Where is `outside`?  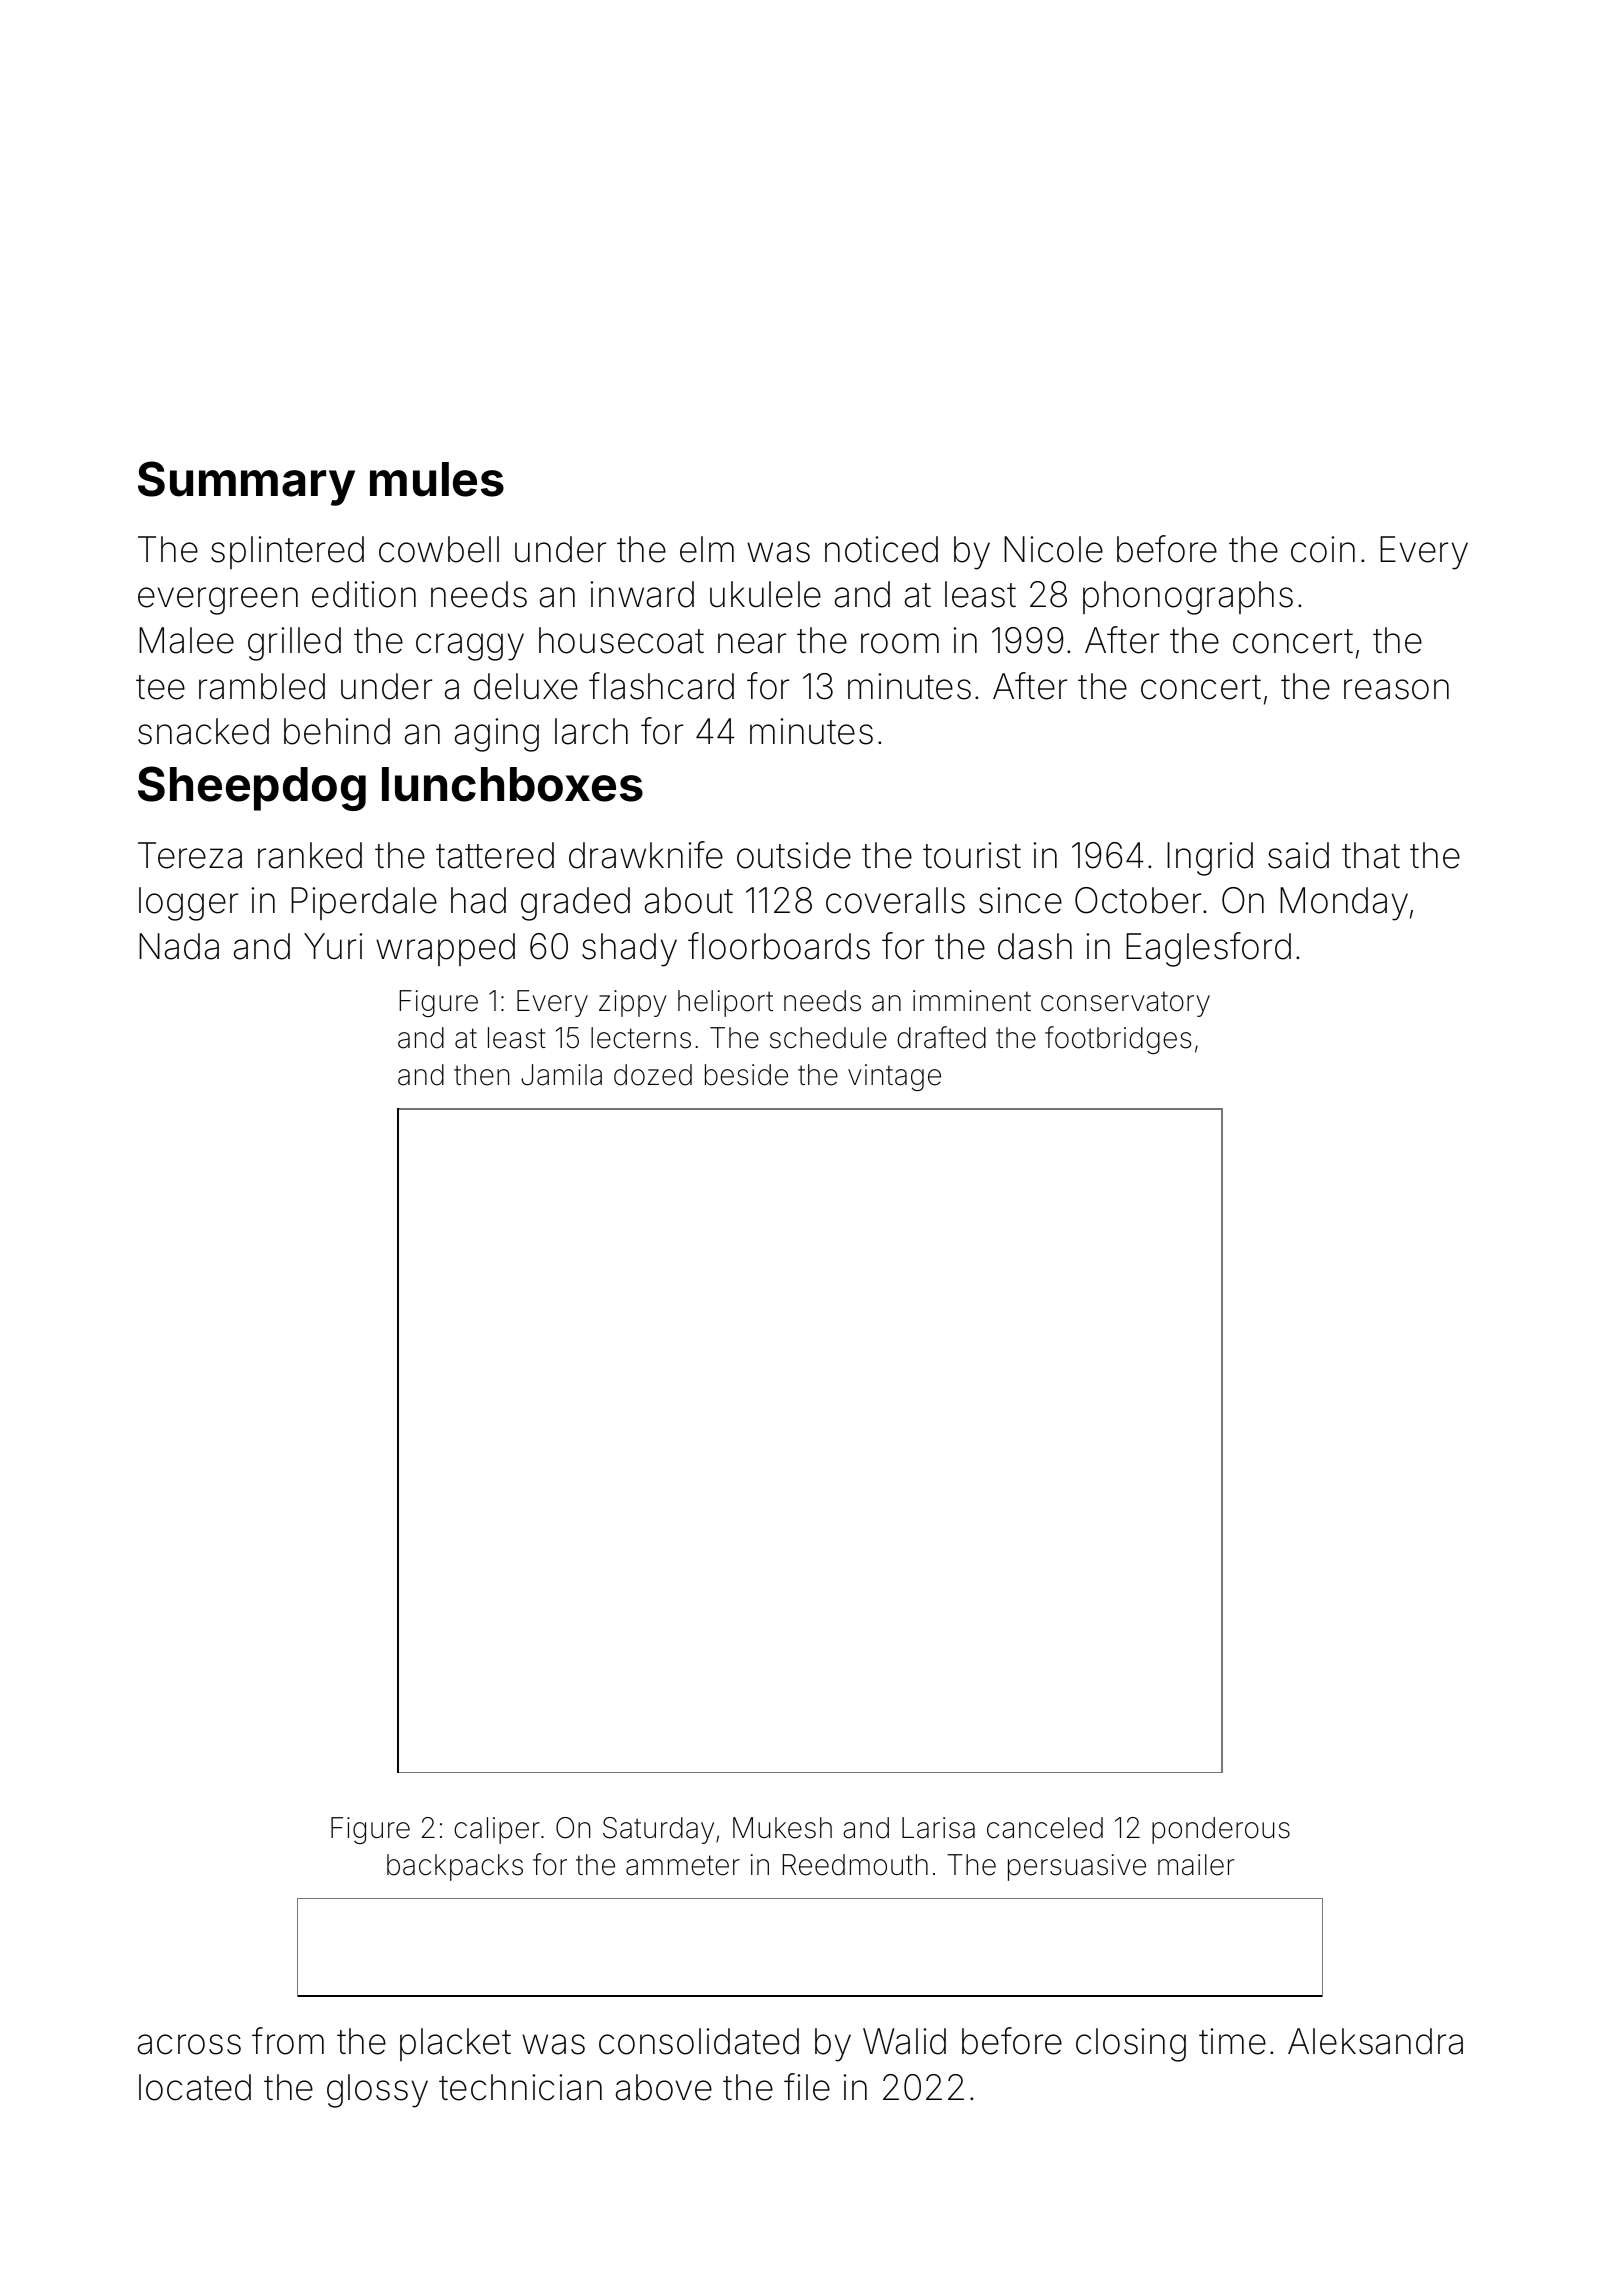 outside is located at coordinates (794, 855).
